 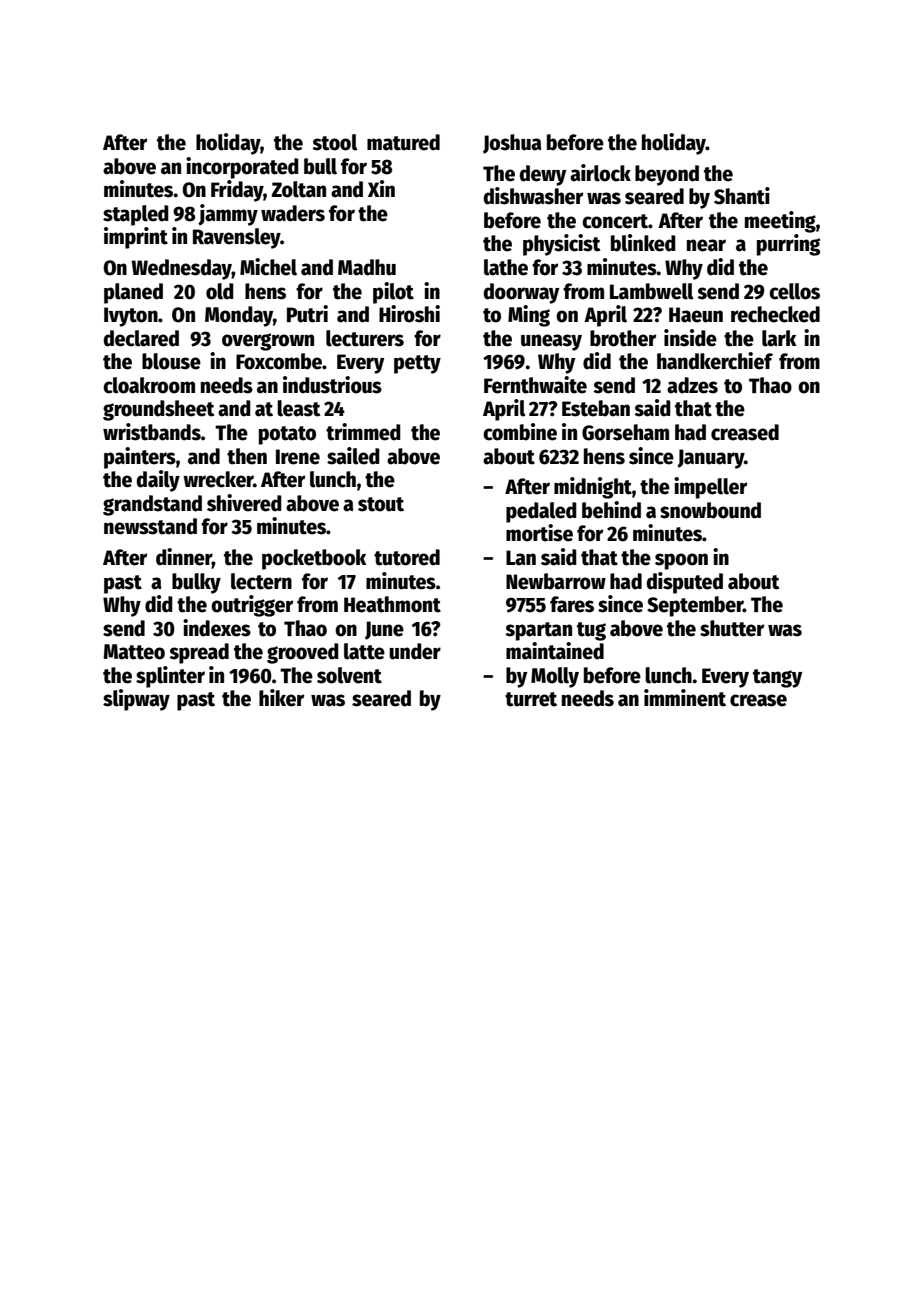 I want to click on beyond, so click(x=667, y=175).
